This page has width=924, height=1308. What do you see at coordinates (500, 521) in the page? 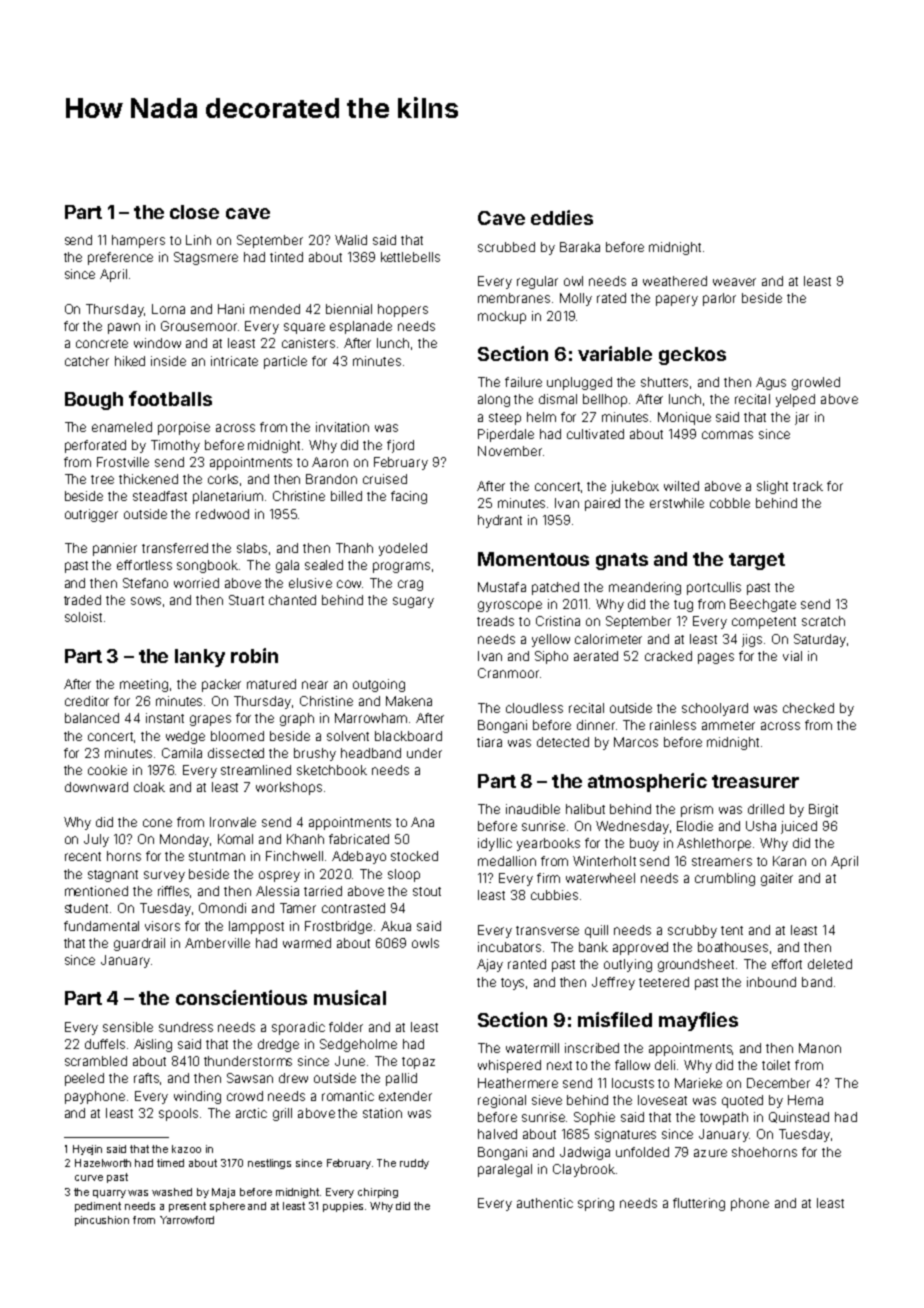
I see `hydrant` at bounding box center [500, 521].
